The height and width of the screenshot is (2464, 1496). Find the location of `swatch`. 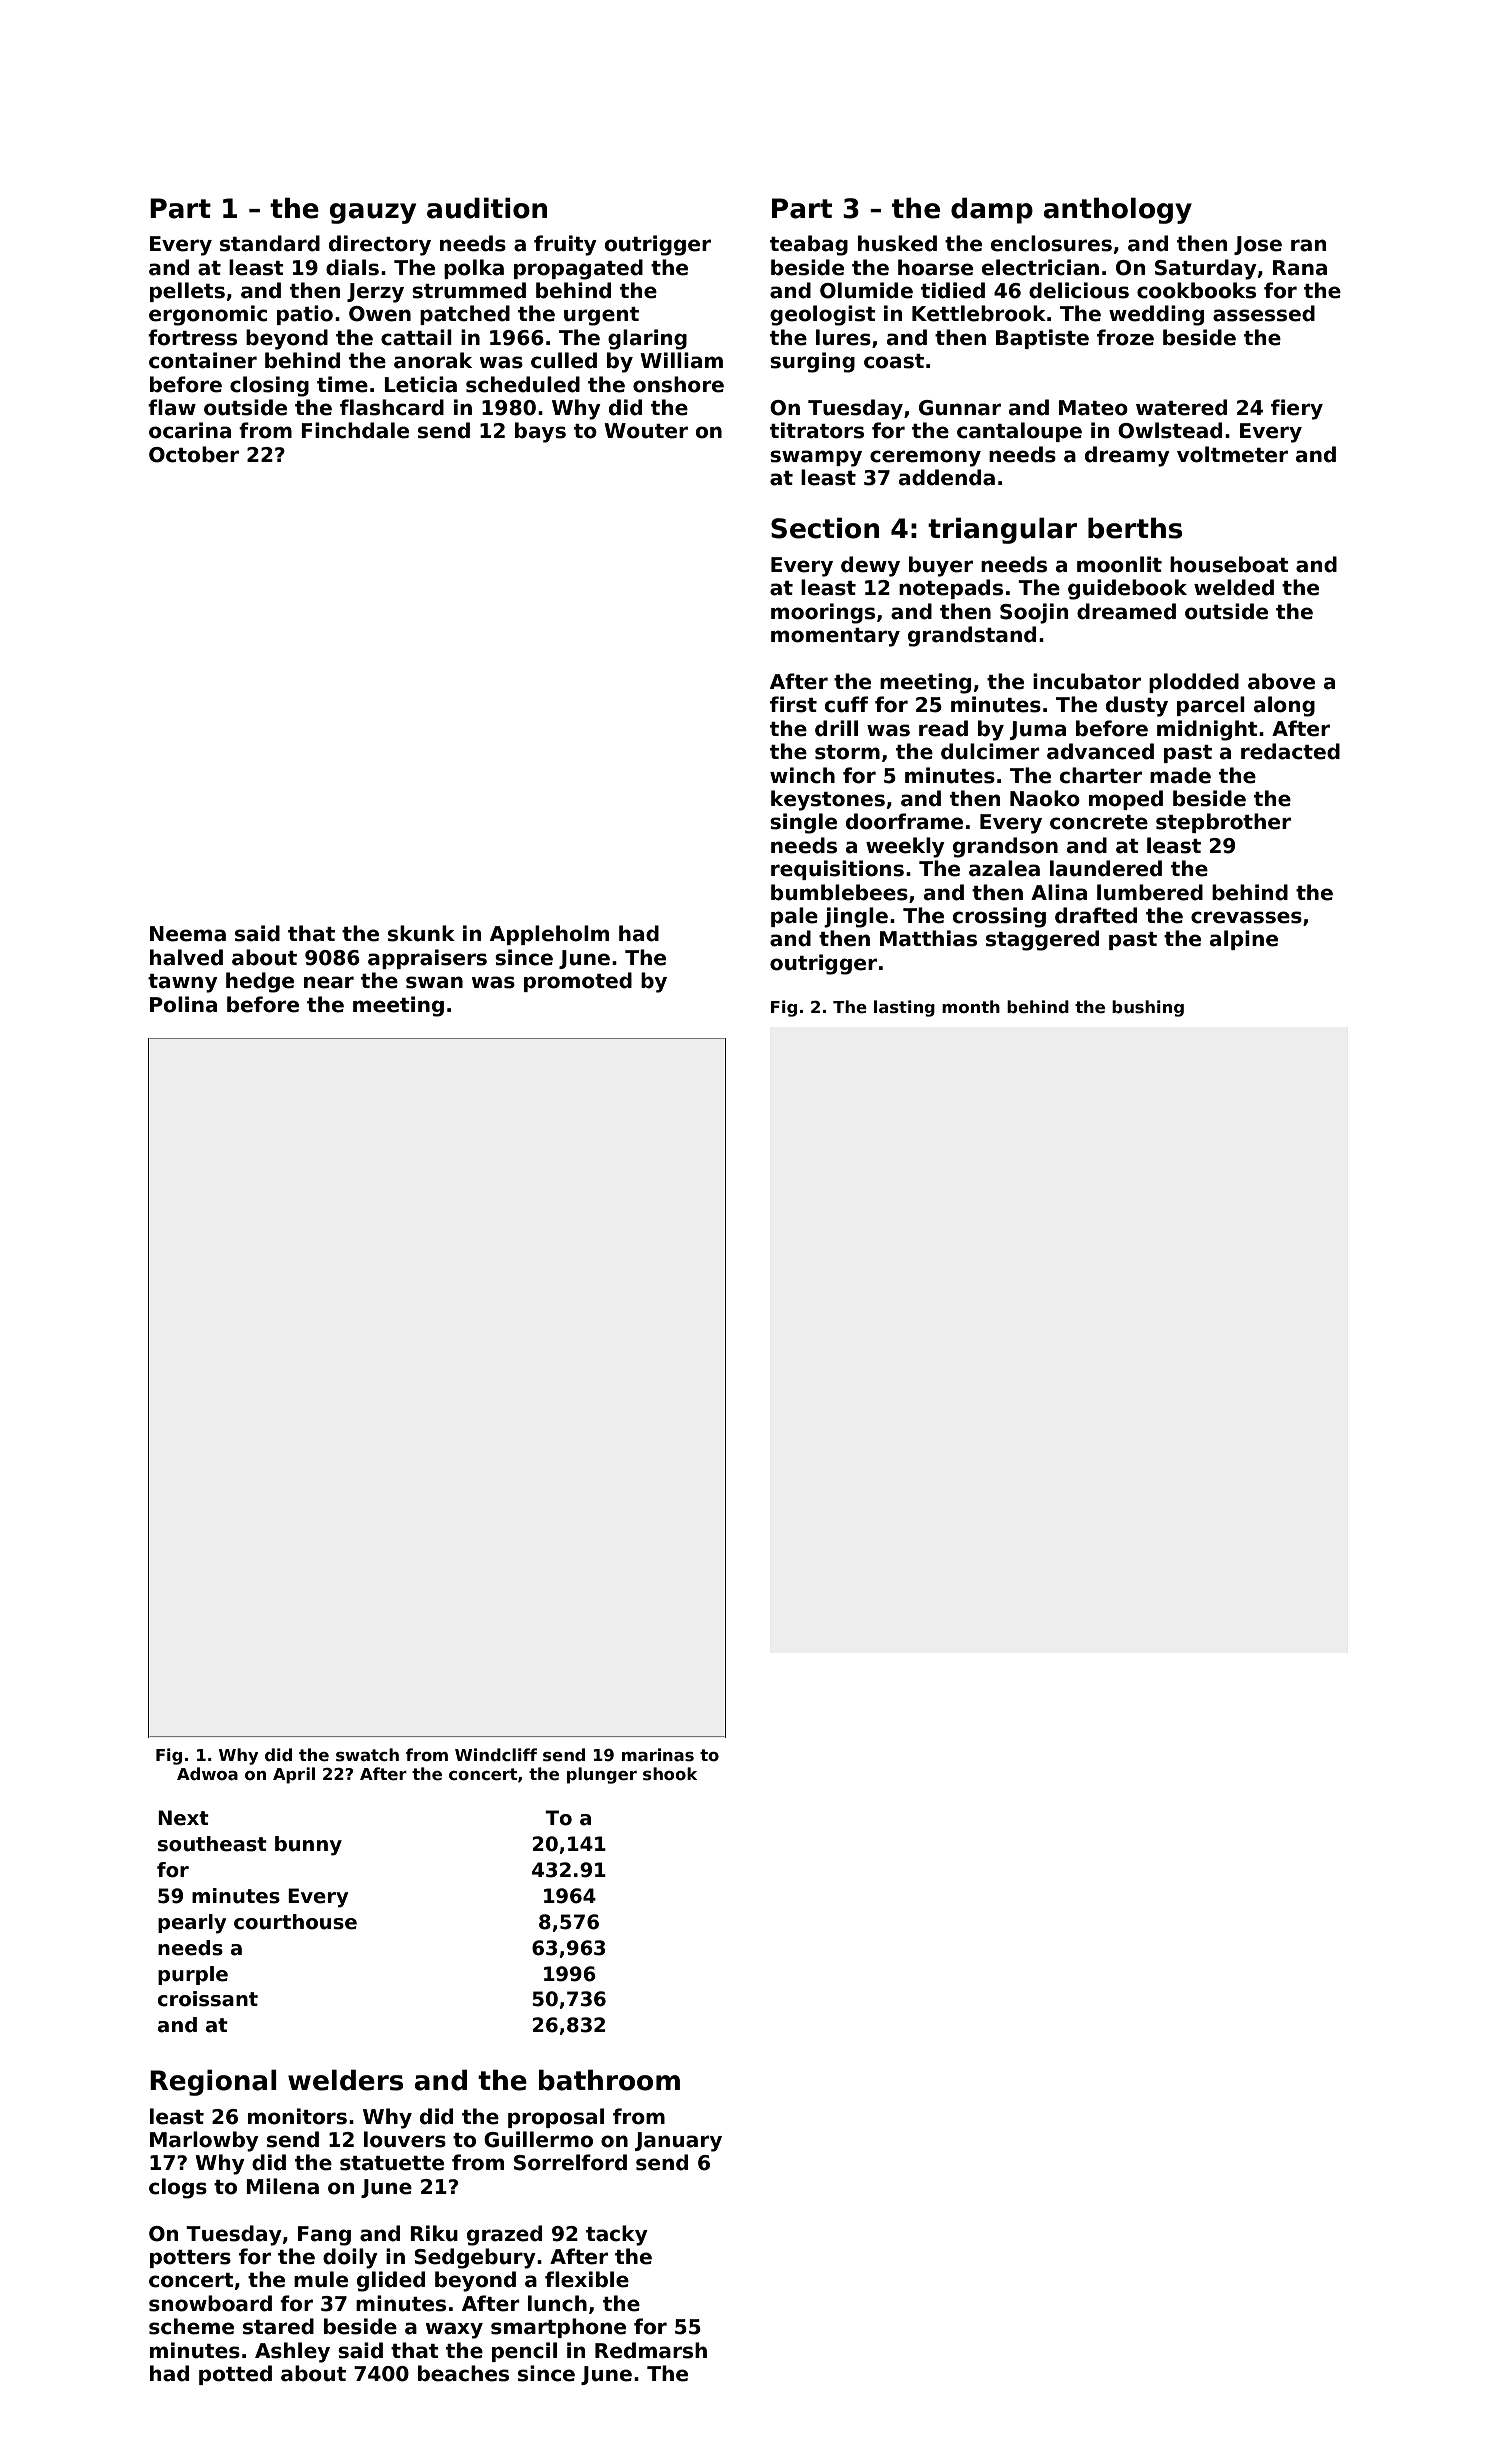

swatch is located at coordinates (367, 1755).
